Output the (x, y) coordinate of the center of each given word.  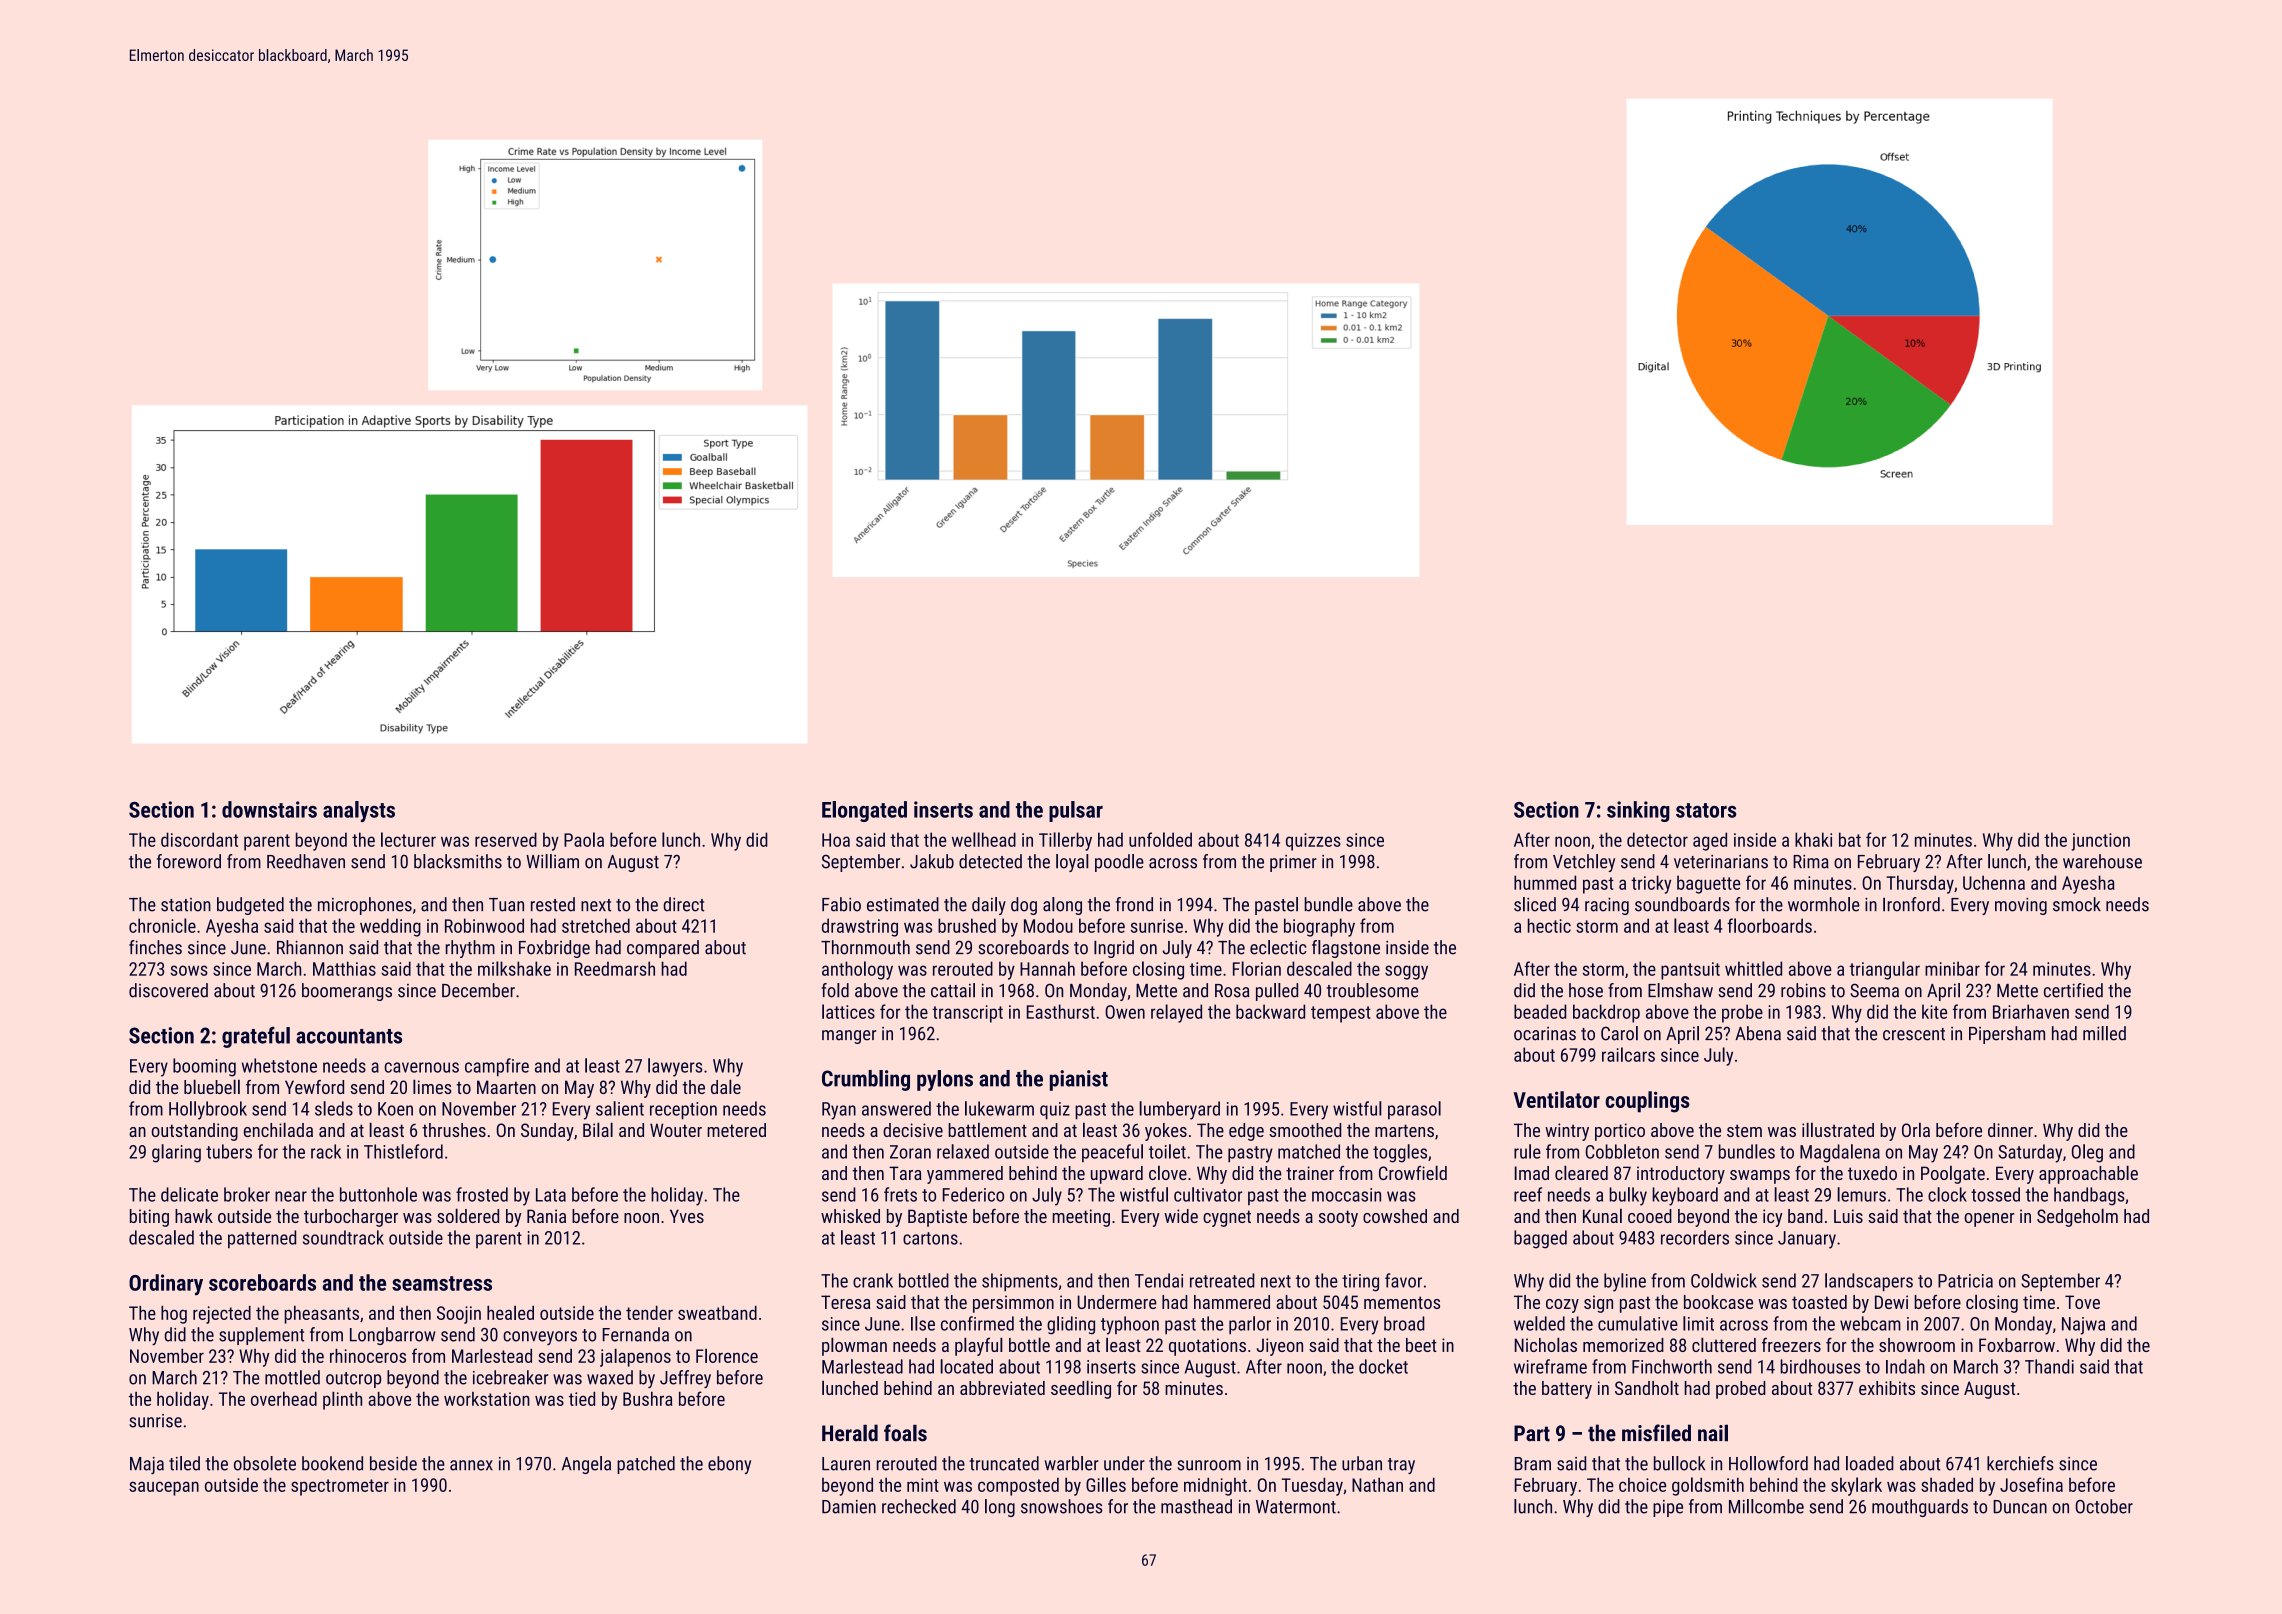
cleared (1581, 1172)
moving (2021, 906)
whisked (850, 1216)
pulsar (1076, 811)
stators (1706, 810)
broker (247, 1194)
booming (204, 1067)
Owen (1125, 1012)
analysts (359, 811)
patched (646, 1465)
